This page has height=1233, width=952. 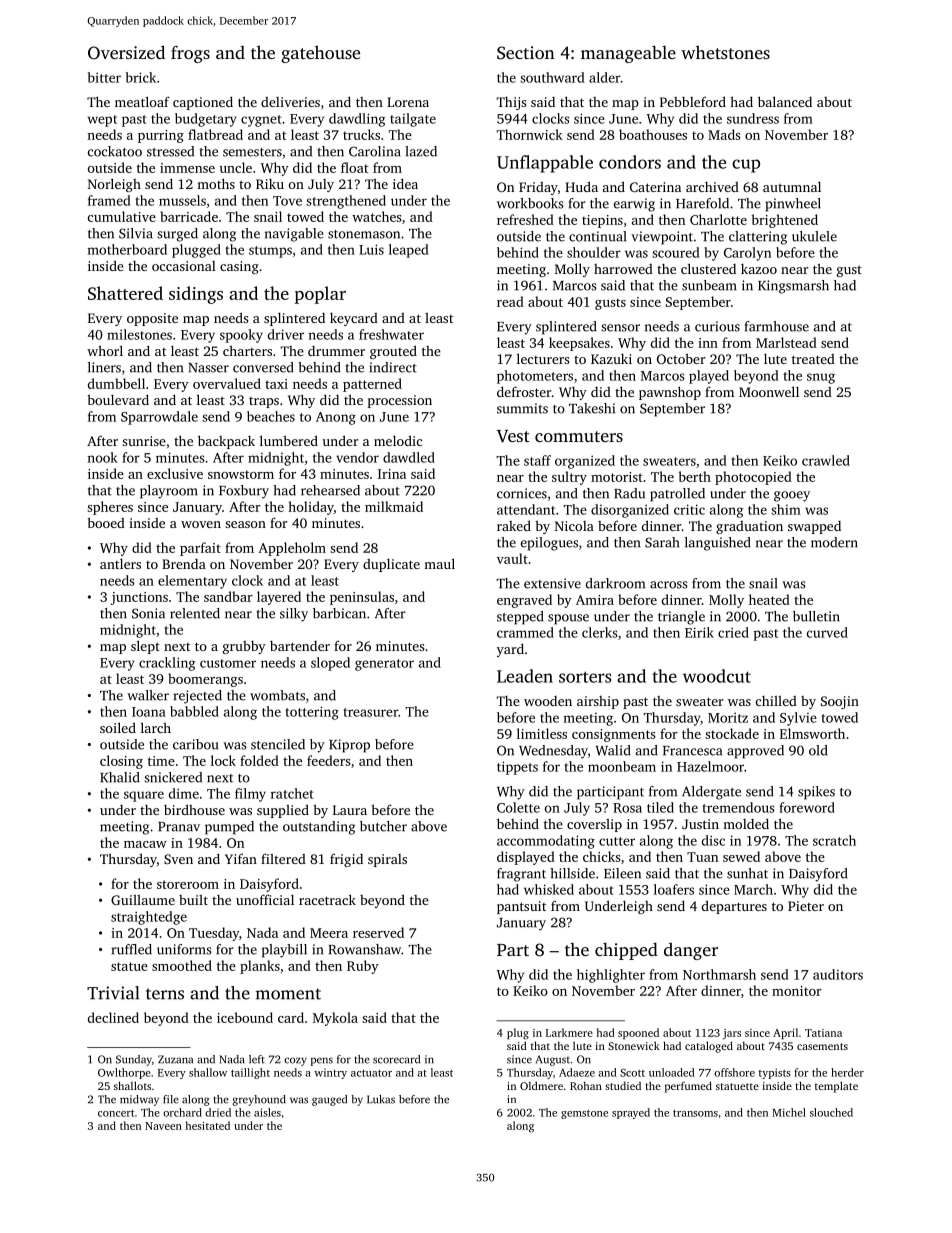 I want to click on captioned, so click(x=203, y=103).
